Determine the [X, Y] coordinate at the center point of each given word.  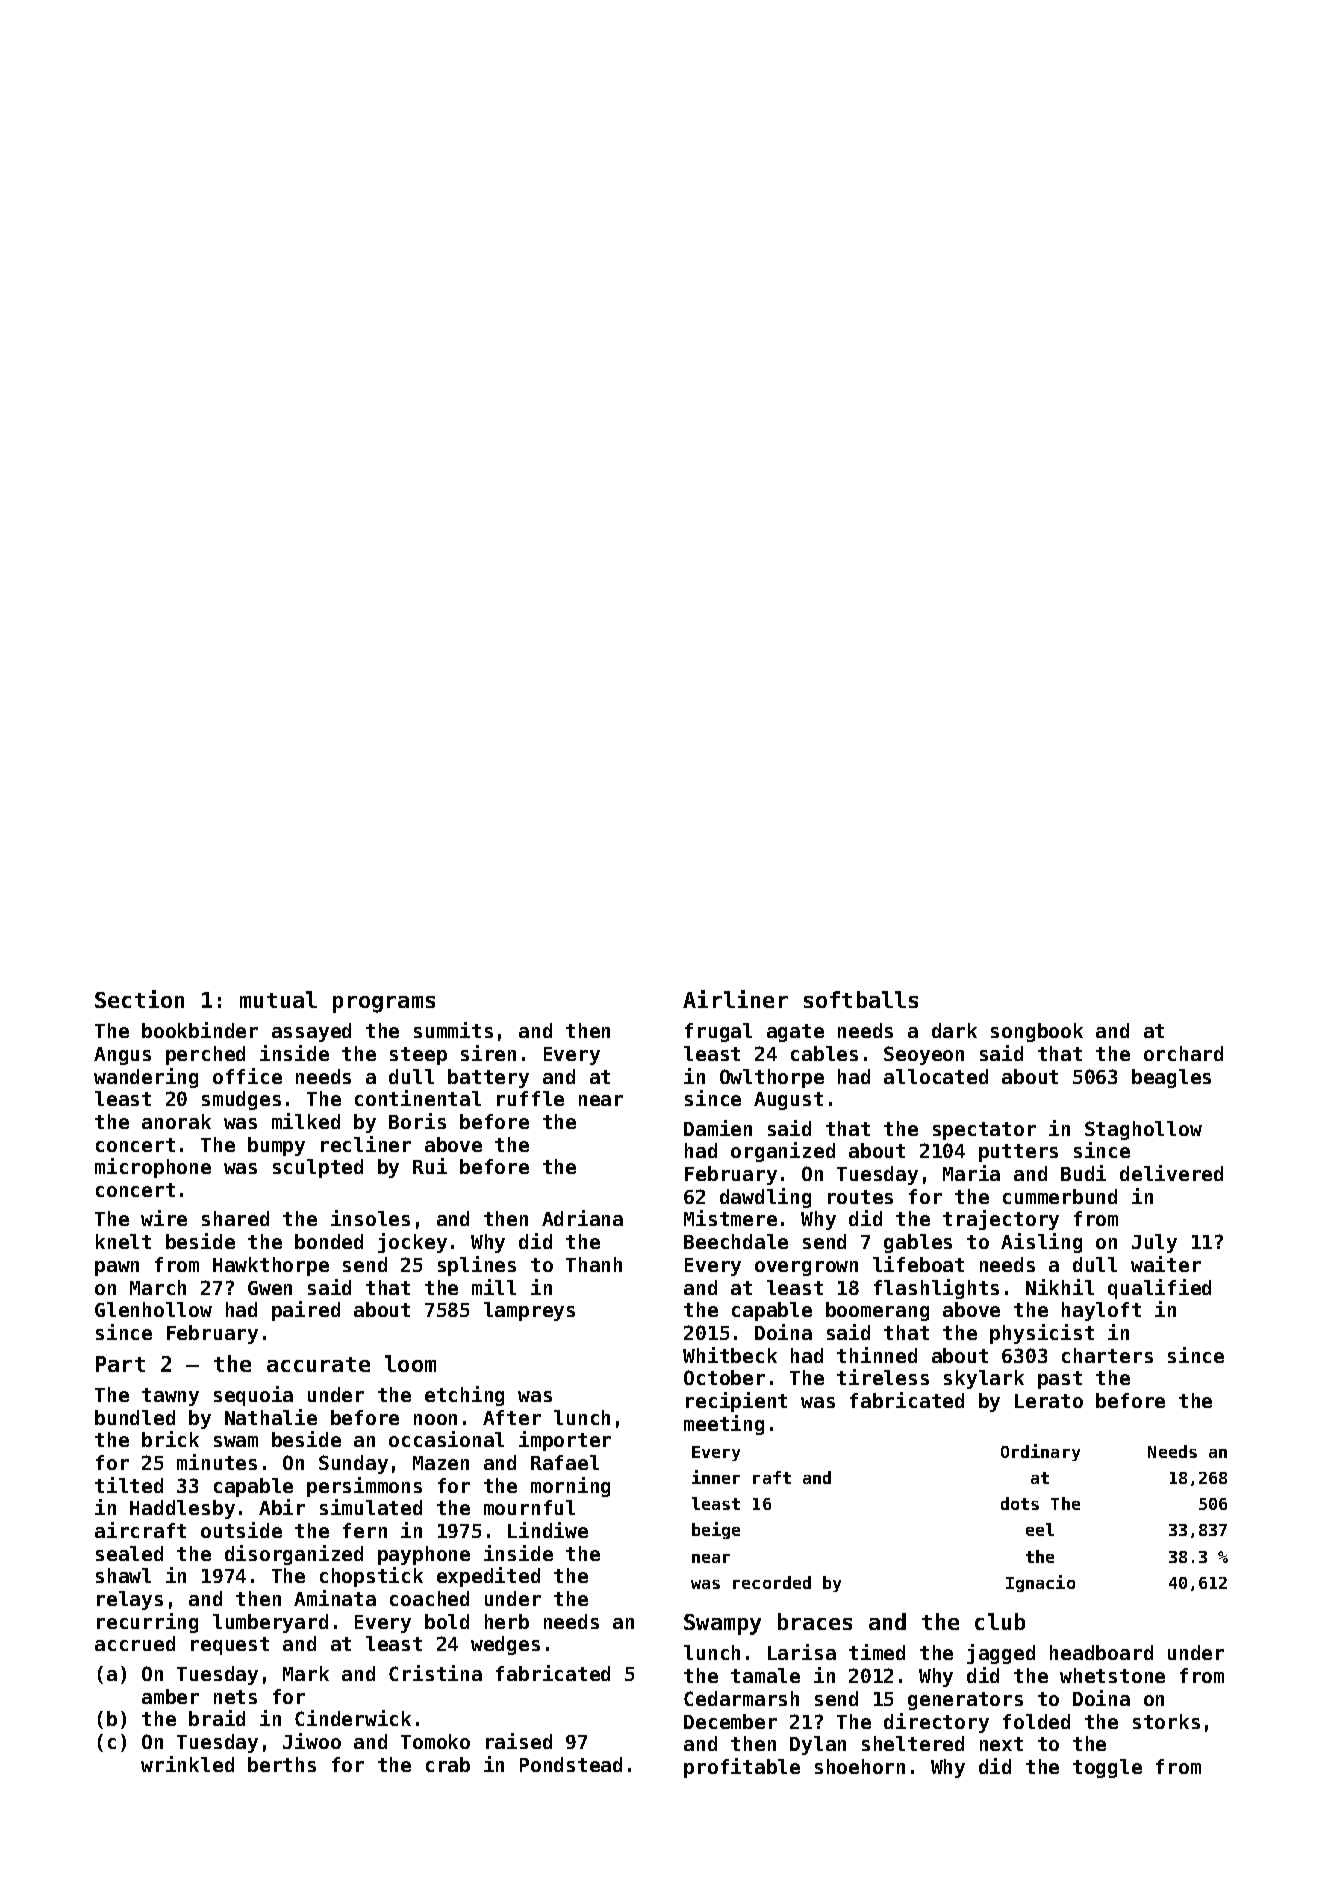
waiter [1166, 1264]
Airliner [735, 999]
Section [139, 999]
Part [120, 1364]
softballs [861, 999]
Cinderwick [353, 1718]
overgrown [806, 1268]
